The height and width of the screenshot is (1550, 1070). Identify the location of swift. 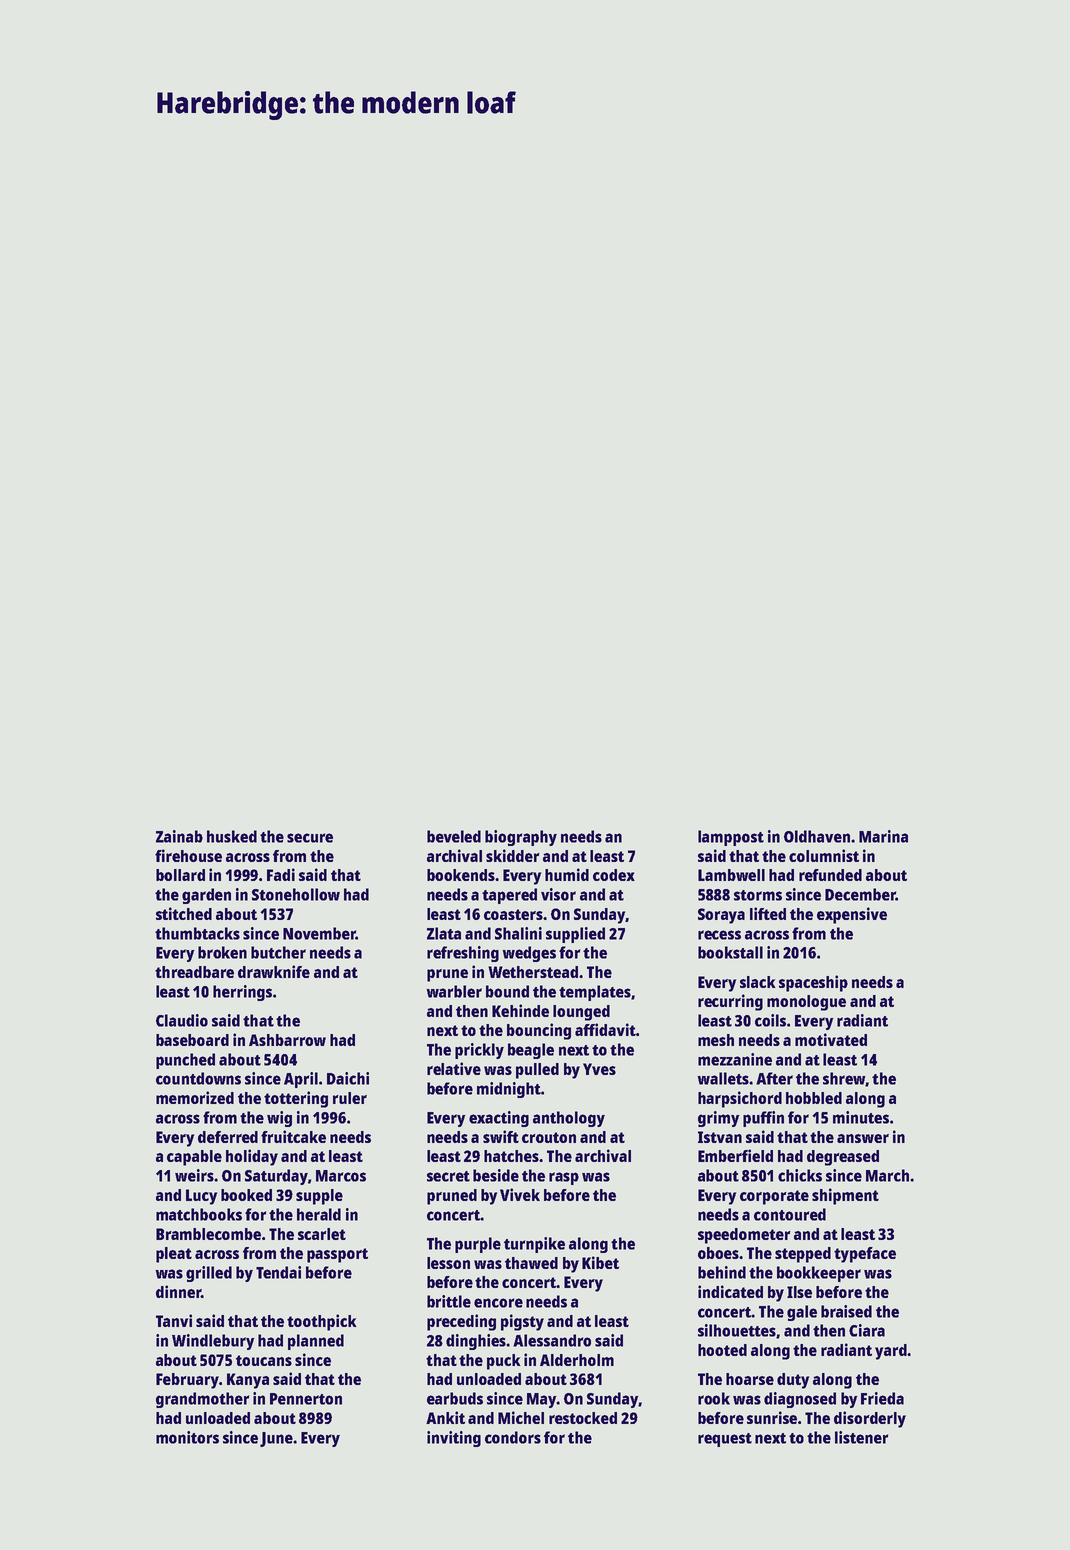
(501, 1136).
